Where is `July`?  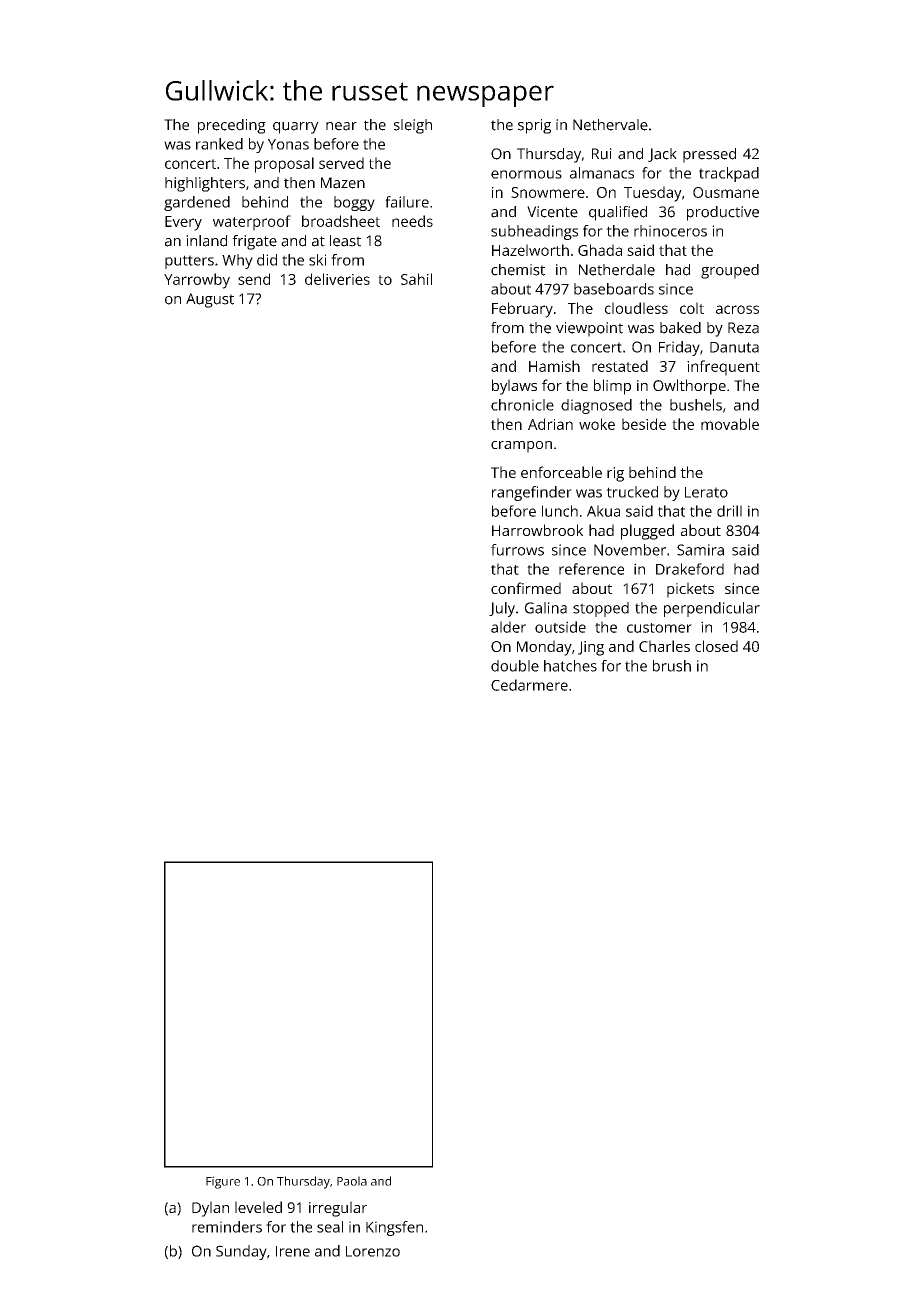
July is located at coordinates (502, 609).
